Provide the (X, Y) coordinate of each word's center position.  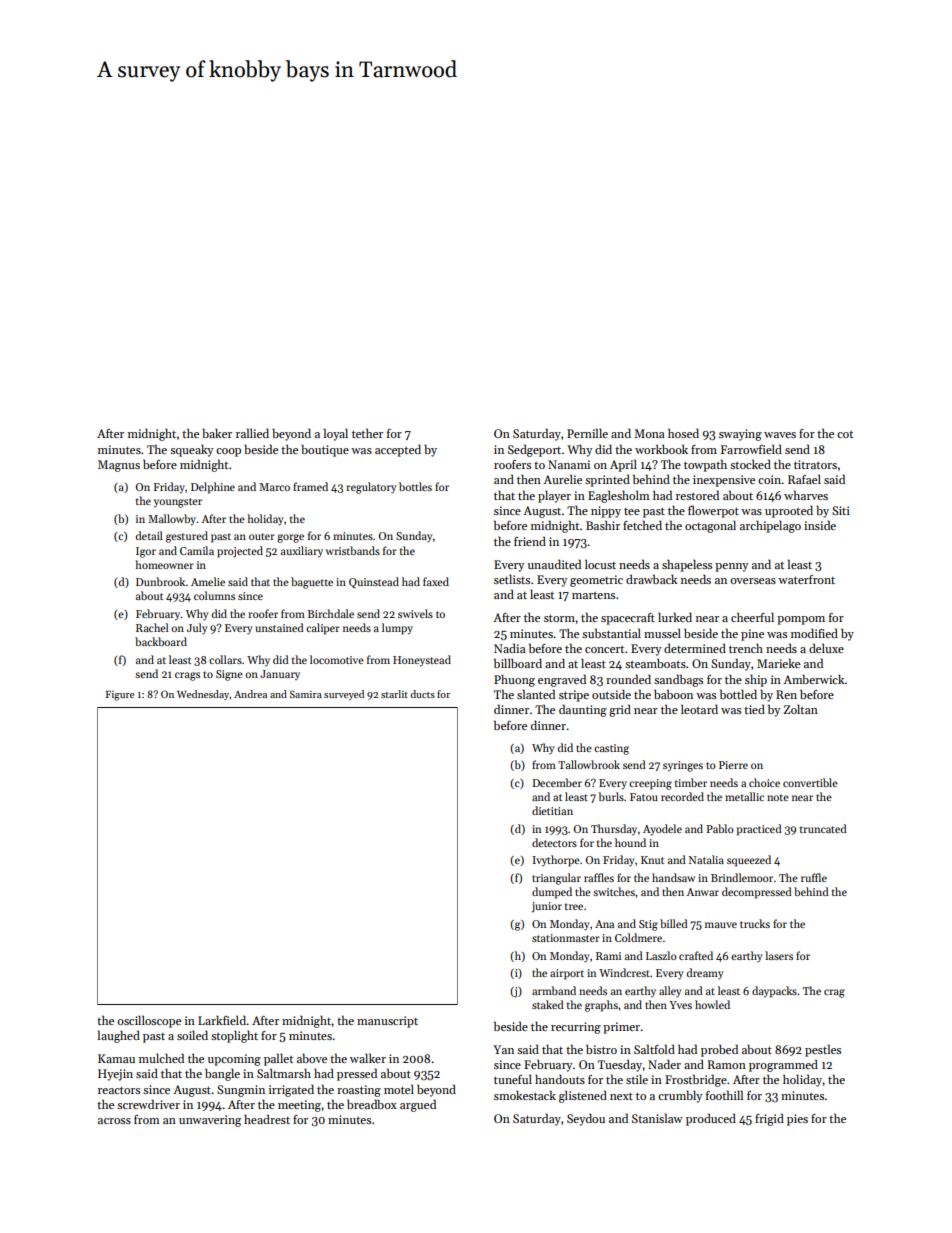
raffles (599, 877)
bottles (415, 486)
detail (149, 535)
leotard (699, 709)
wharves (806, 495)
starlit (394, 694)
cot (845, 434)
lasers (779, 955)
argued (418, 1105)
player (554, 497)
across (114, 1121)
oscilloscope (149, 1021)
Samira (306, 694)
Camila (197, 550)
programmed (783, 1065)
